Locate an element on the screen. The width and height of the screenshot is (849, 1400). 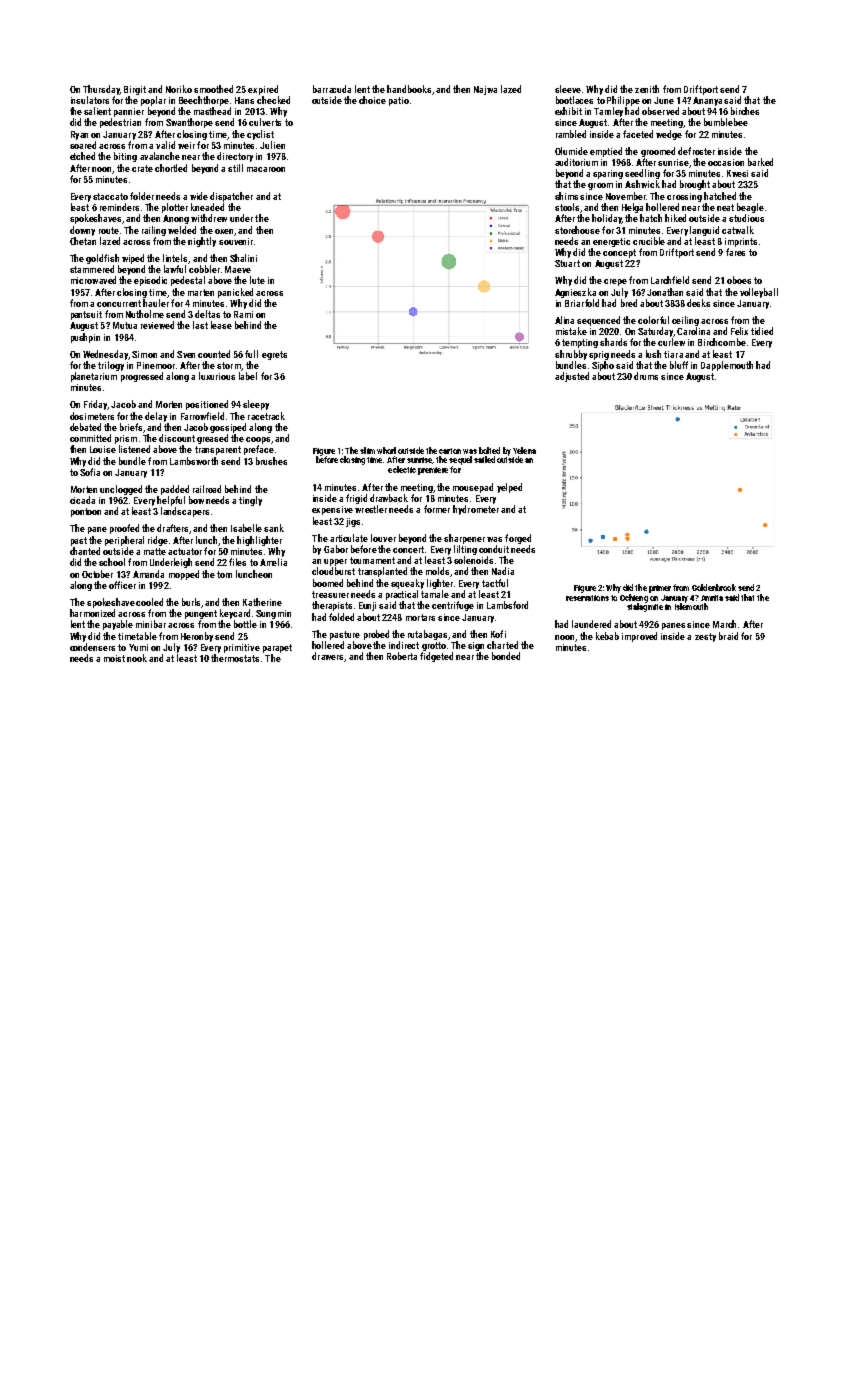
Goldenbrook is located at coordinates (714, 587).
